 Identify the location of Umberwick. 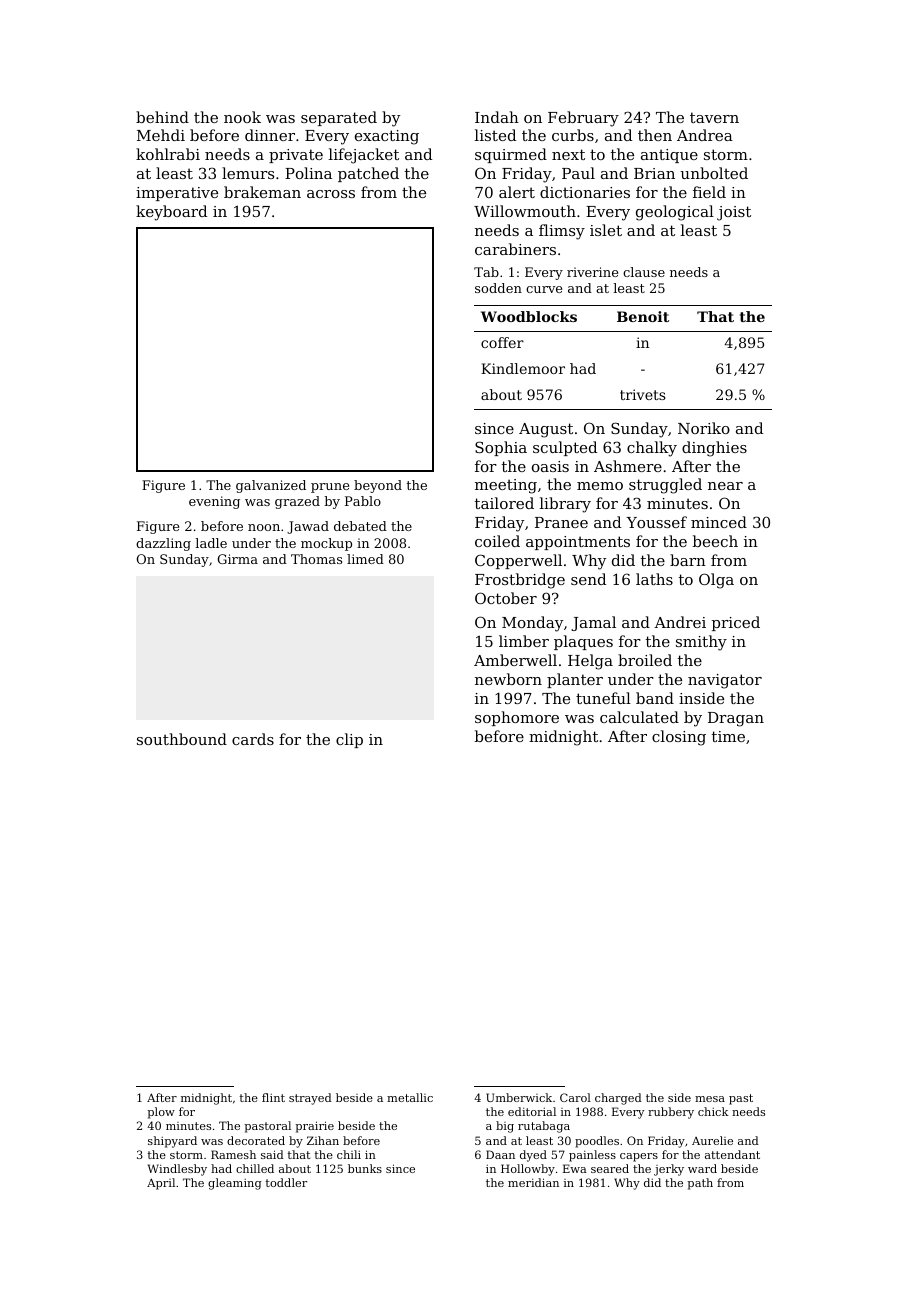
(519, 1097).
